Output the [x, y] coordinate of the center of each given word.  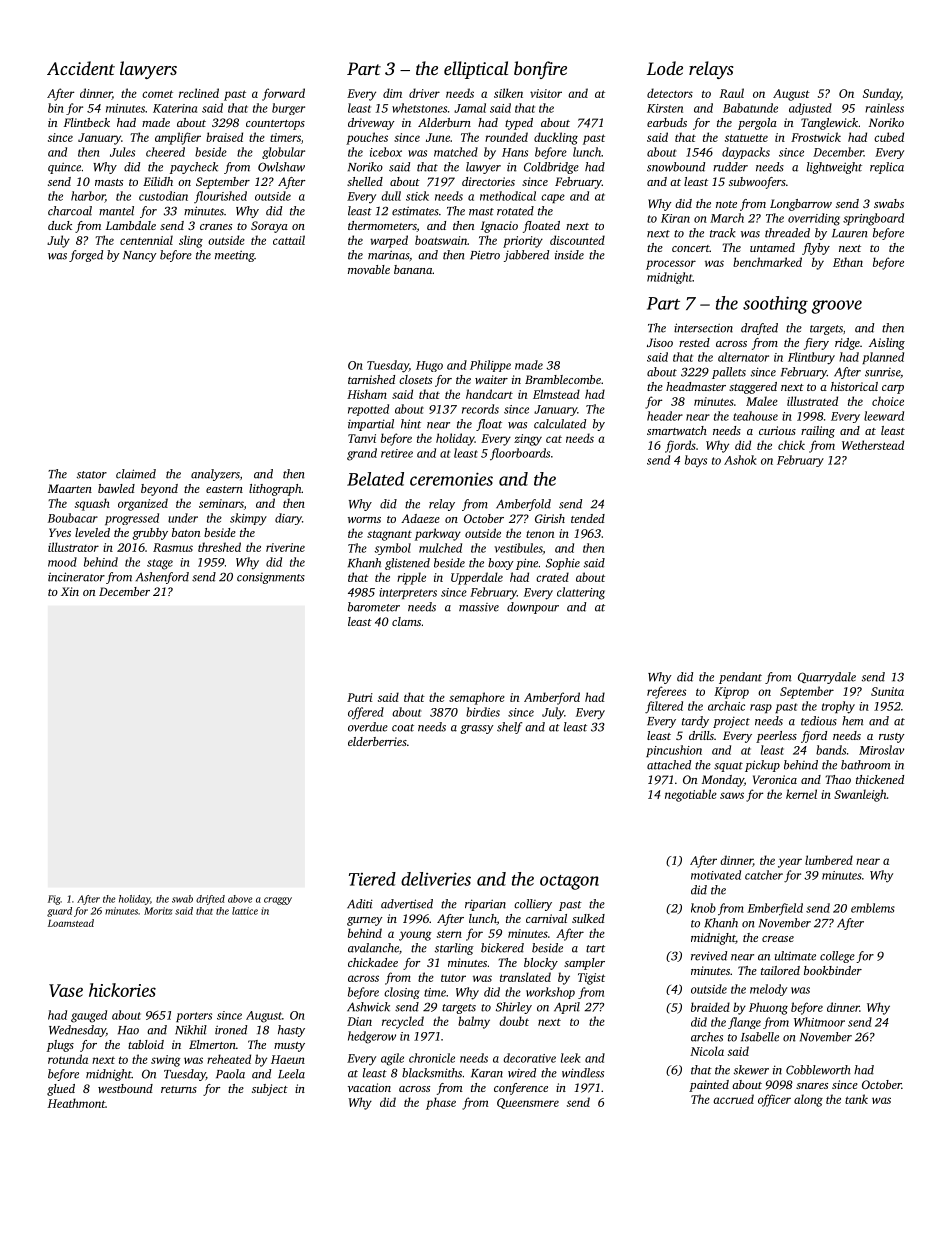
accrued [733, 1099]
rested [694, 342]
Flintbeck [87, 122]
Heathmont [76, 1103]
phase [441, 1103]
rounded [506, 137]
